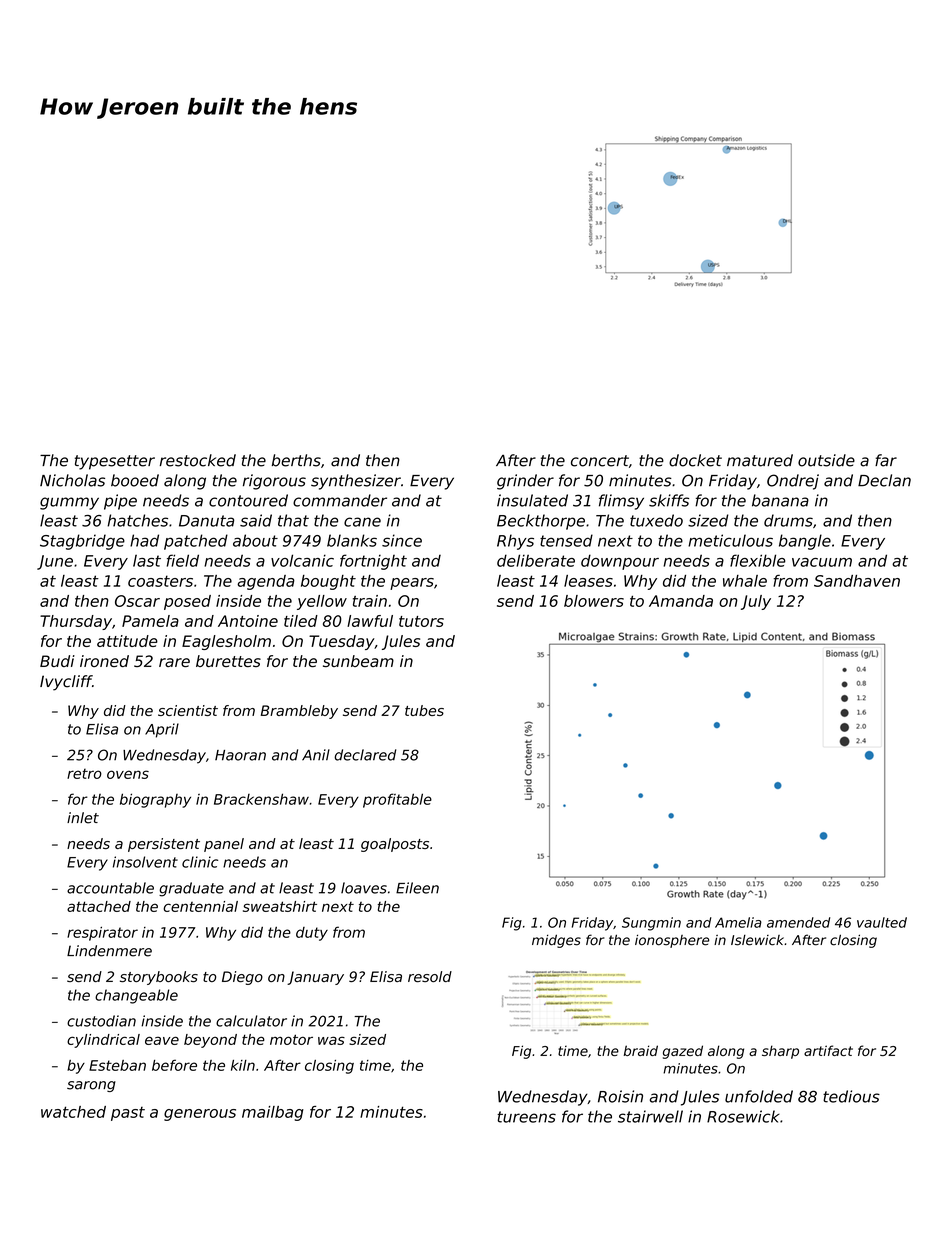  What do you see at coordinates (128, 1114) in the screenshot?
I see `past` at bounding box center [128, 1114].
